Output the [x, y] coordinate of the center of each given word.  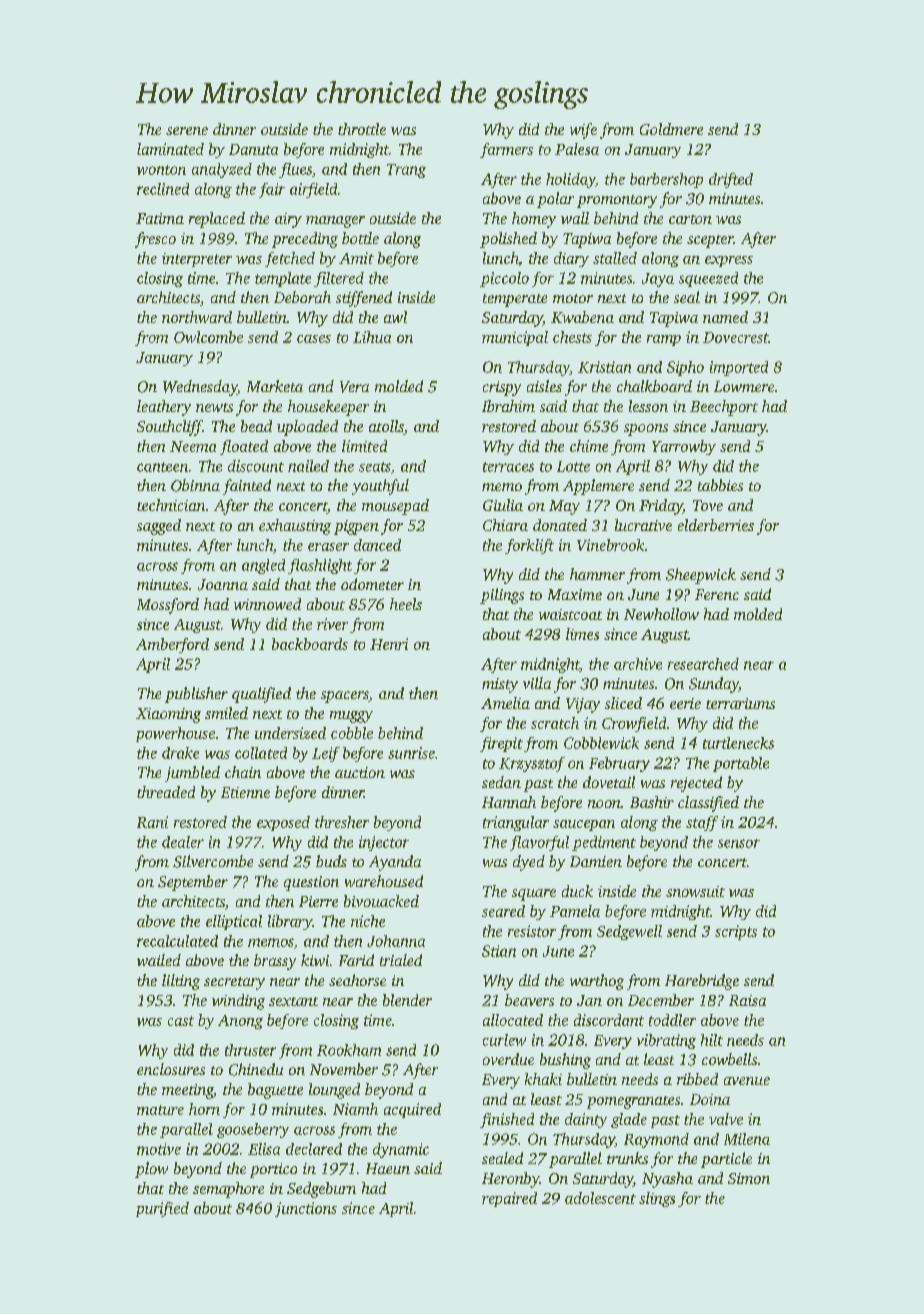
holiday [570, 180]
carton [690, 219]
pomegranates [633, 1102]
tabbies [720, 485]
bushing [565, 1061]
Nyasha [667, 1180]
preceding [305, 240]
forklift [529, 546]
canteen [162, 467]
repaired [509, 1199]
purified [162, 1209]
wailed [159, 960]
